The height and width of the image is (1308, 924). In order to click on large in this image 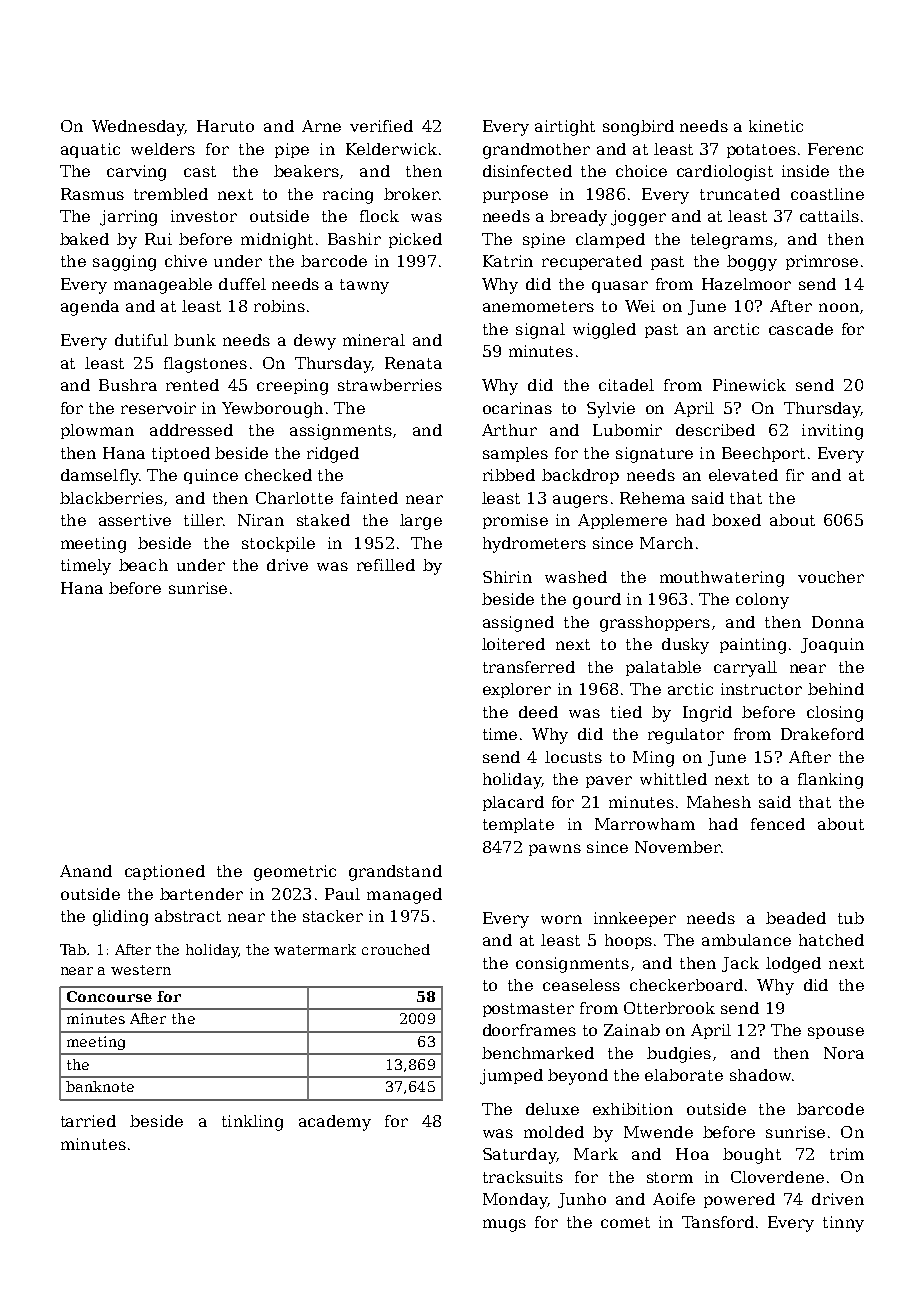, I will do `click(421, 522)`.
